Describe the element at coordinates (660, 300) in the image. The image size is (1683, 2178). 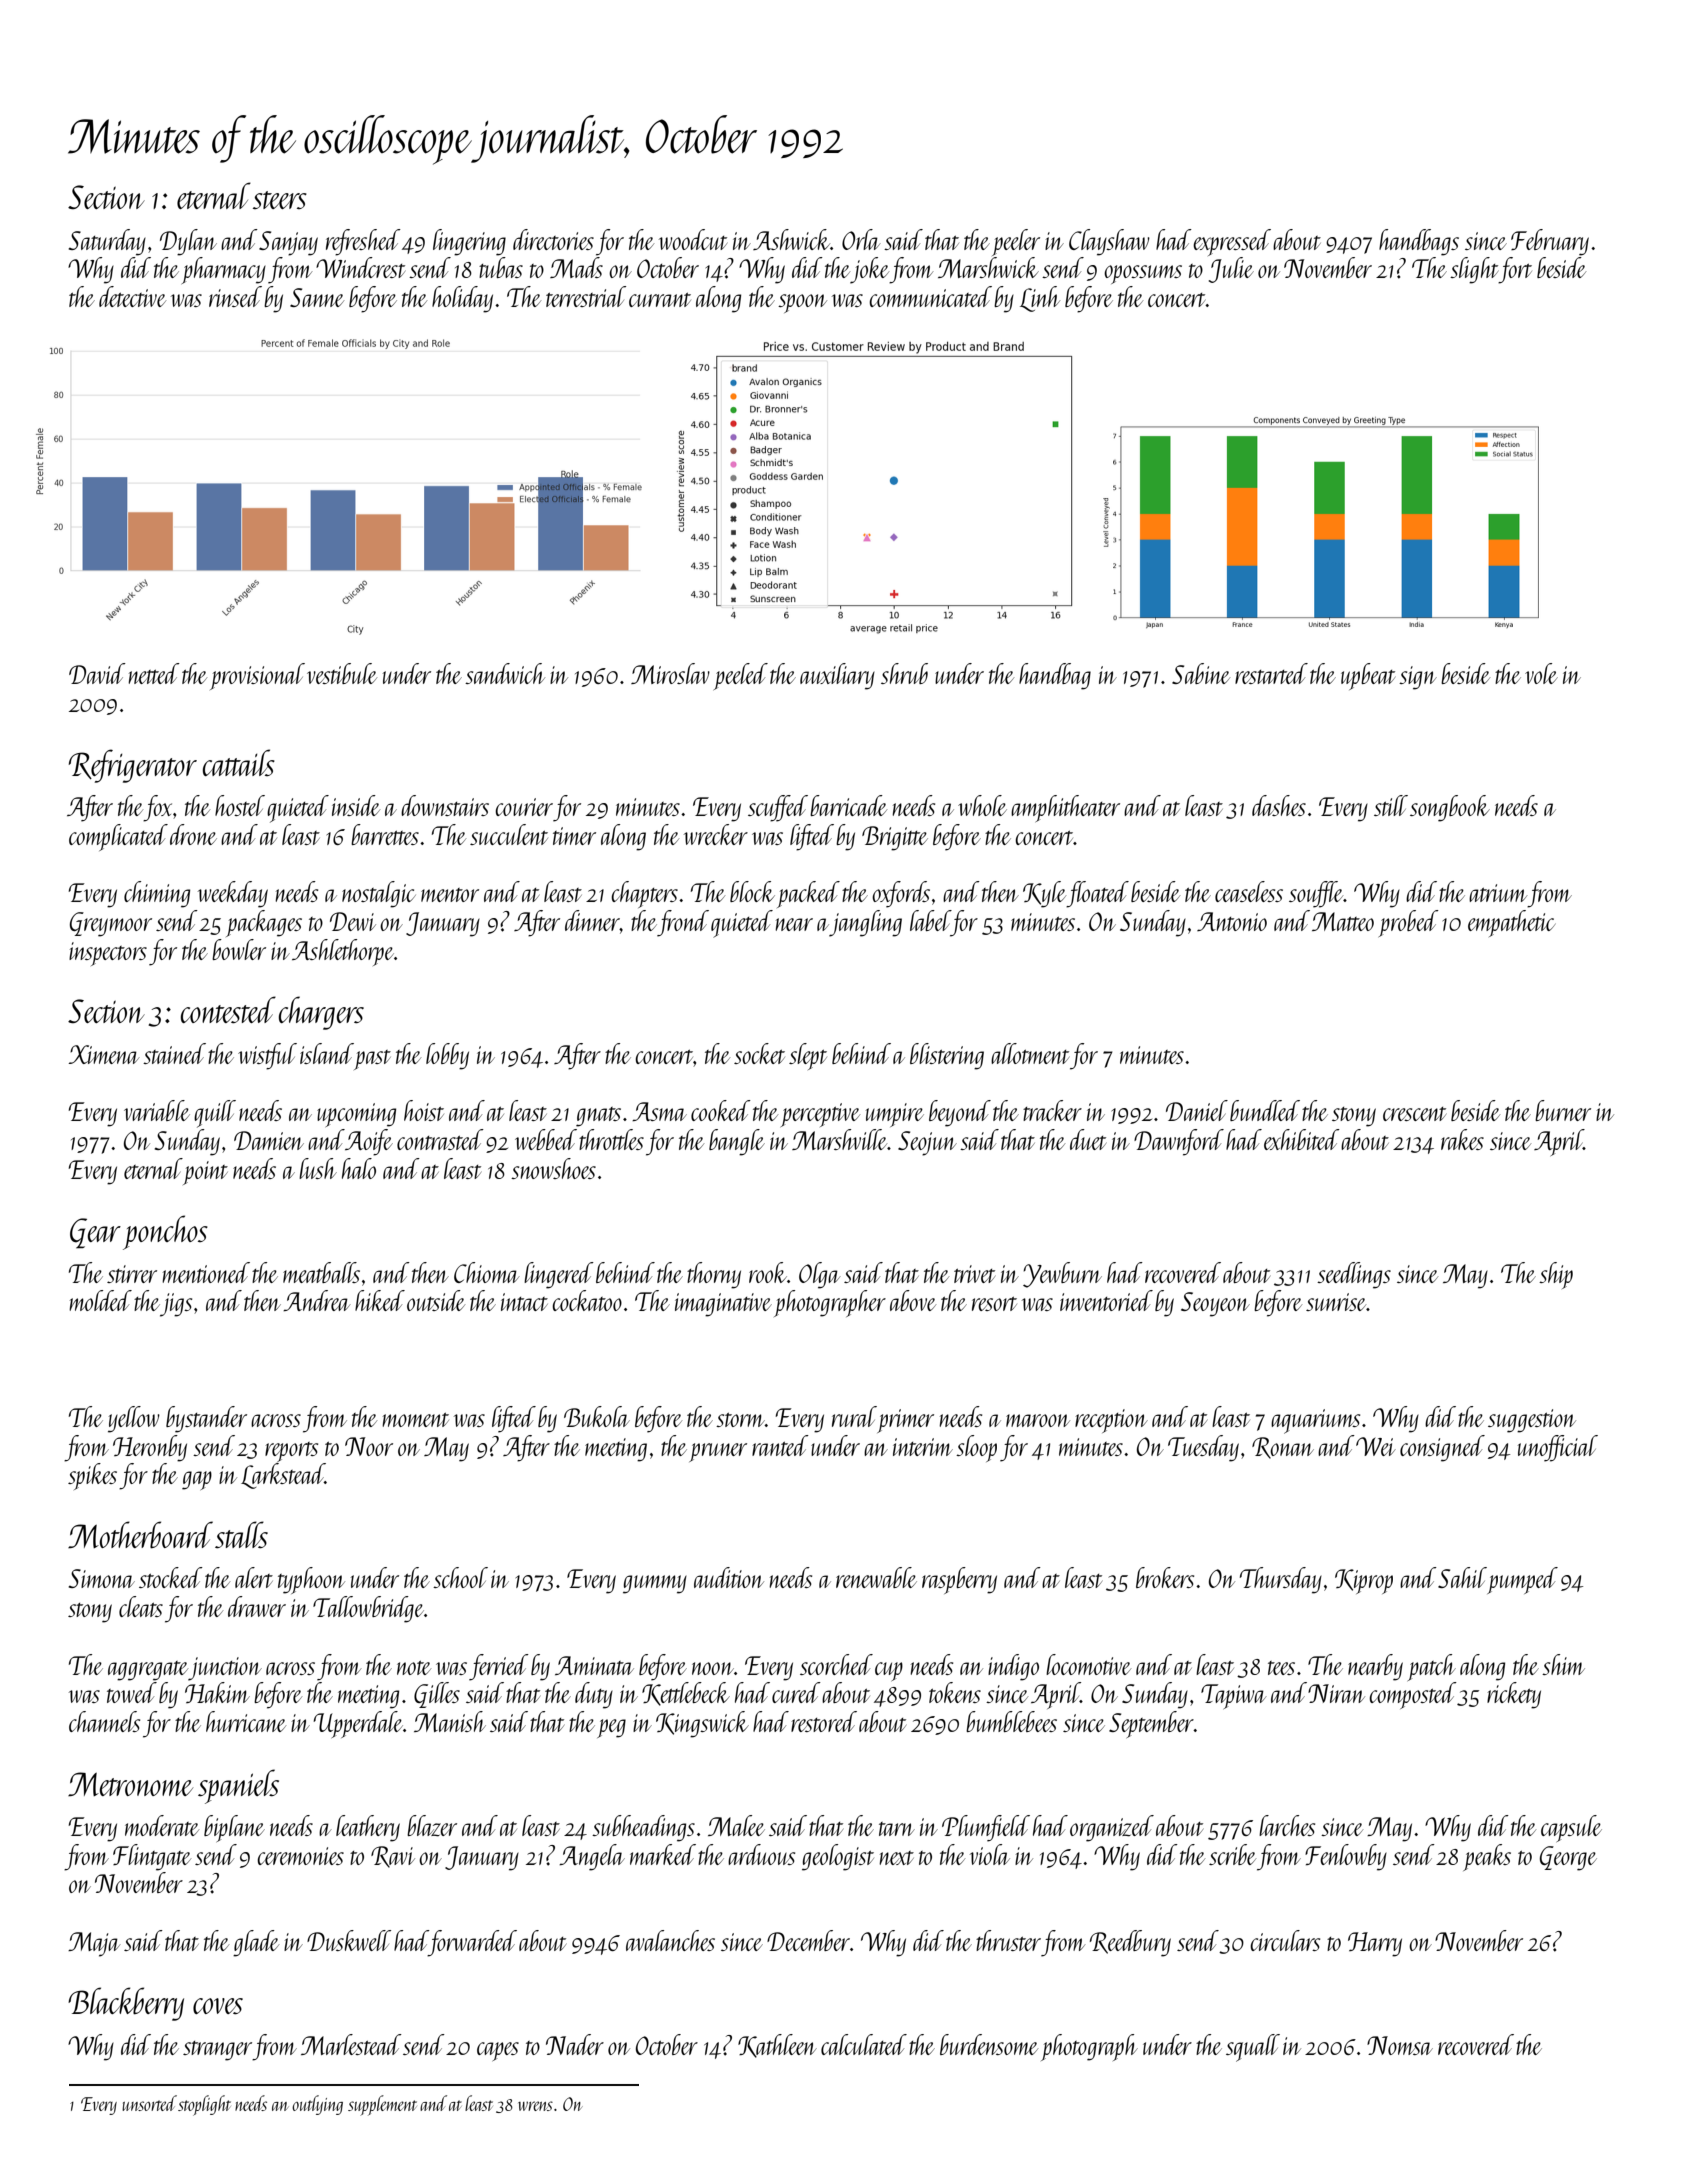
I see `currant` at that location.
